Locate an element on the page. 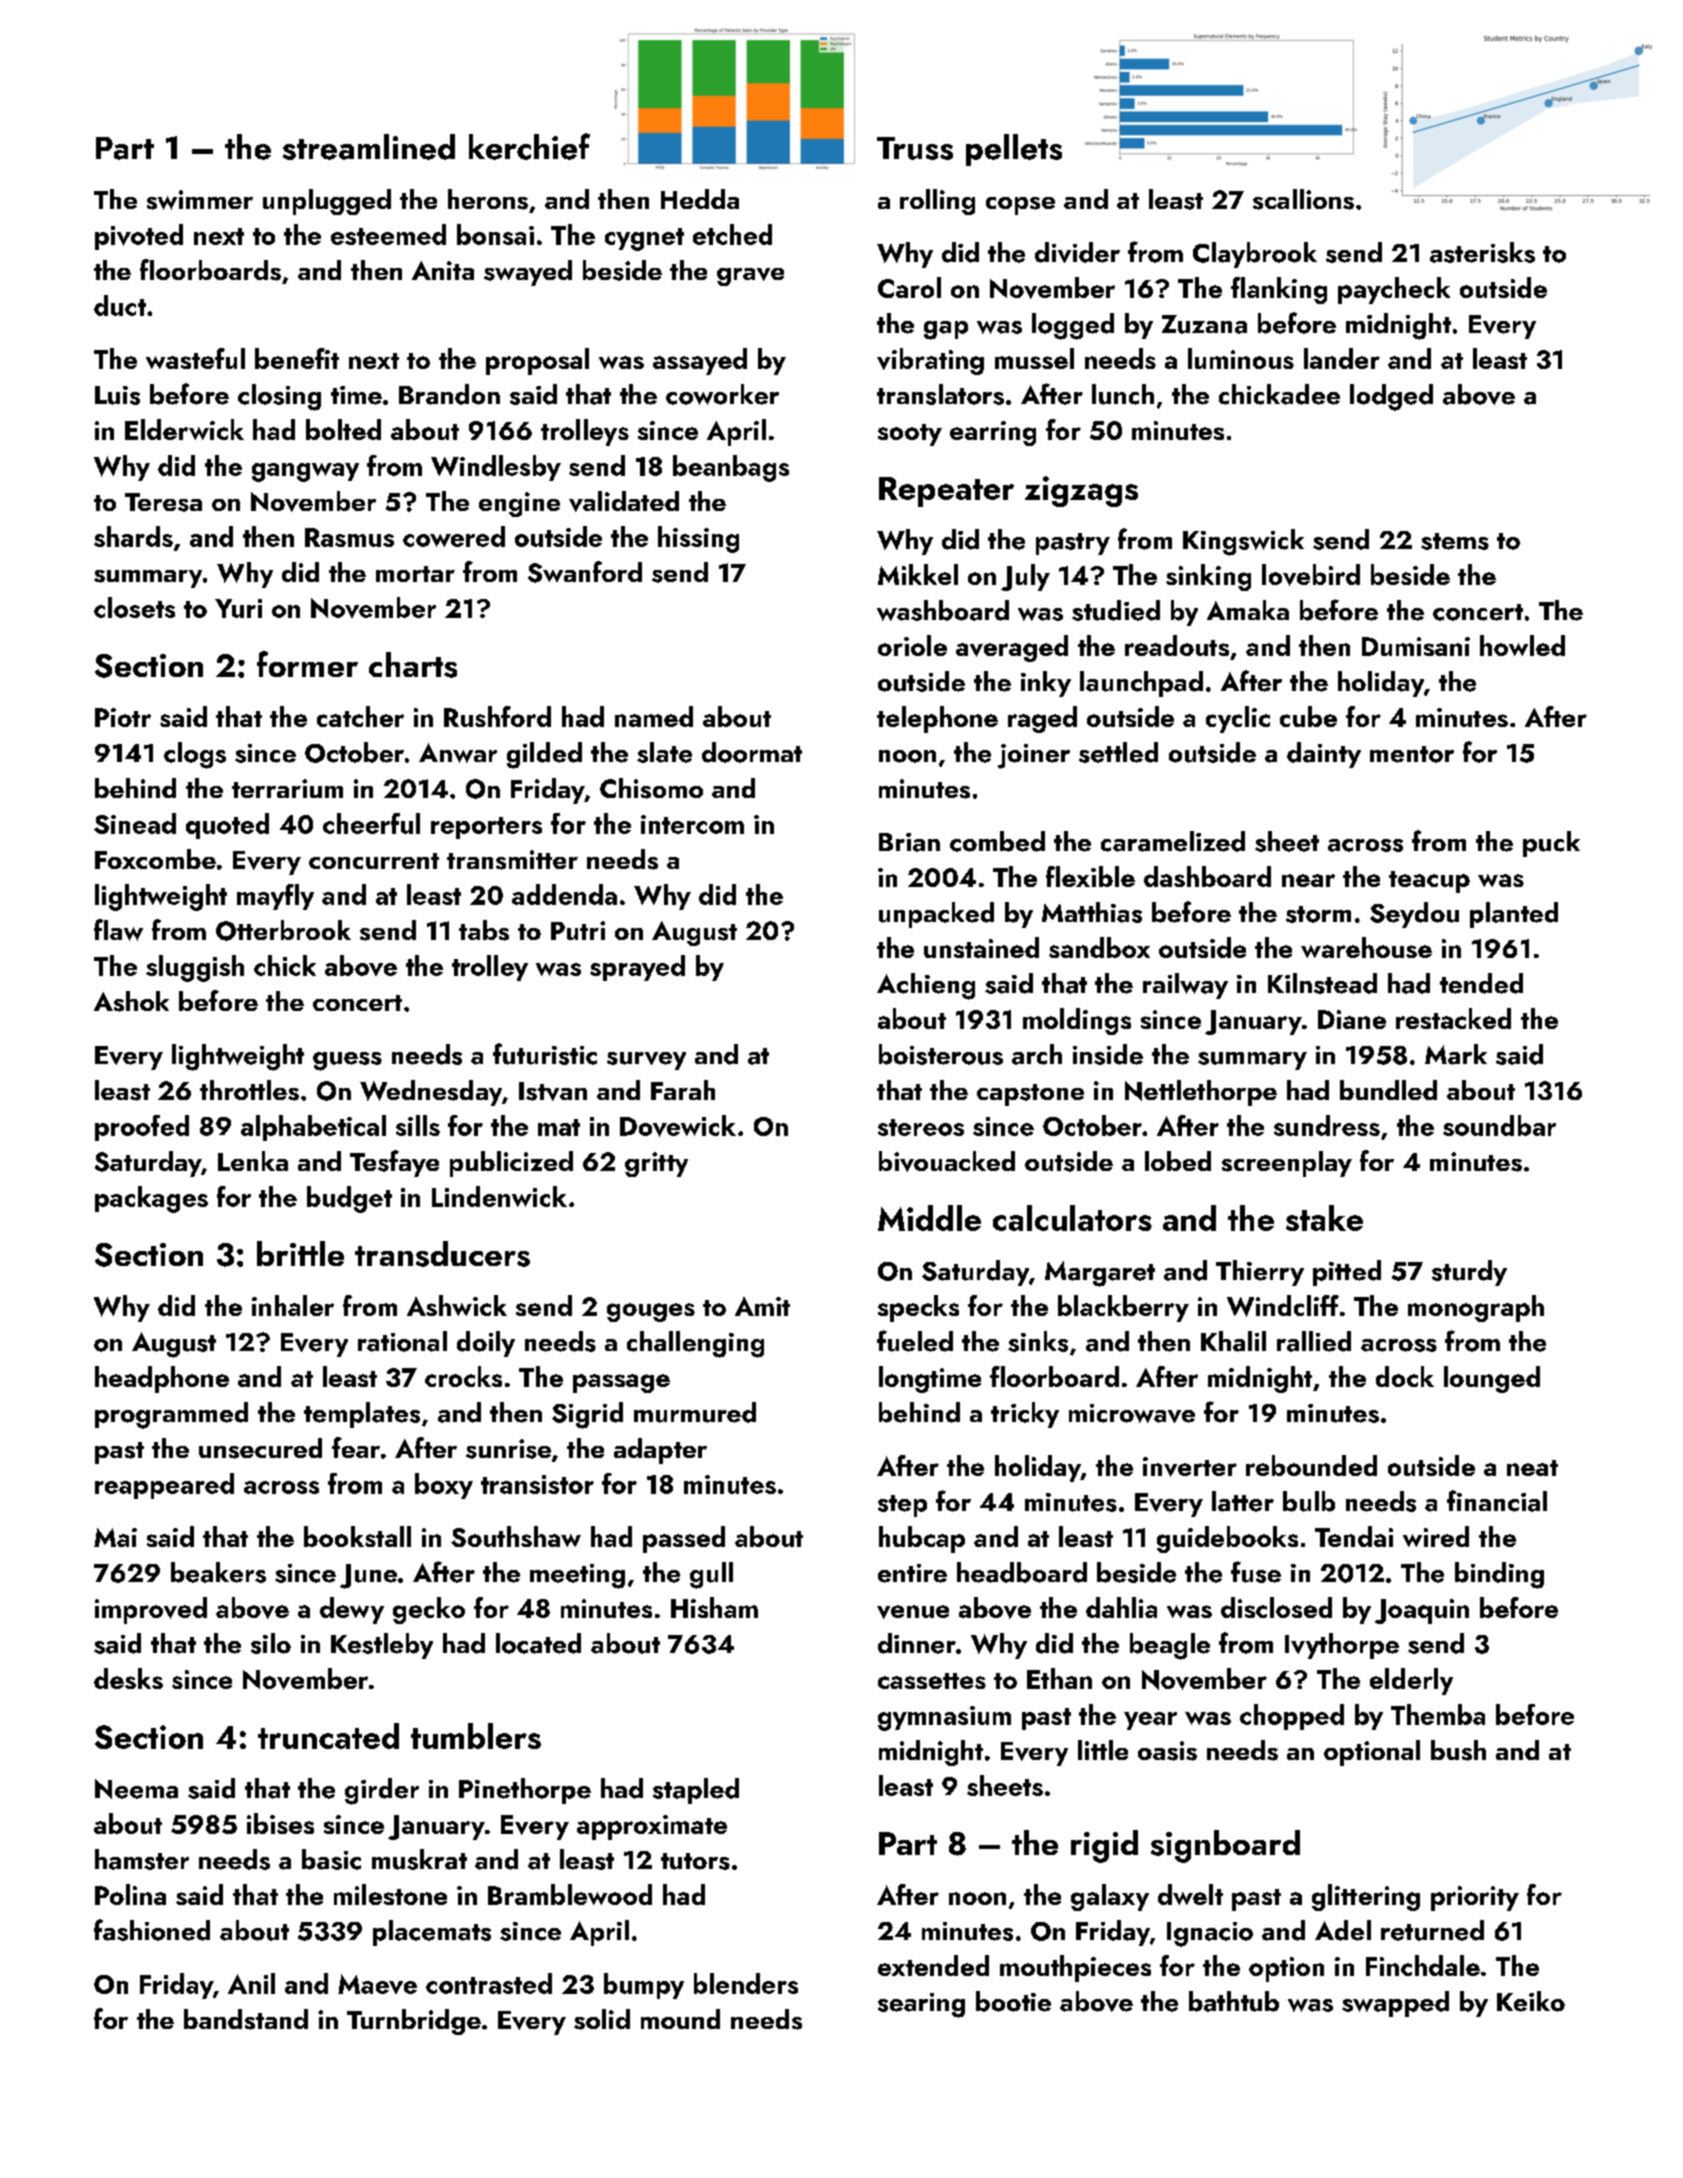 The height and width of the image is (2178, 1683). bookstall is located at coordinates (357, 1536).
